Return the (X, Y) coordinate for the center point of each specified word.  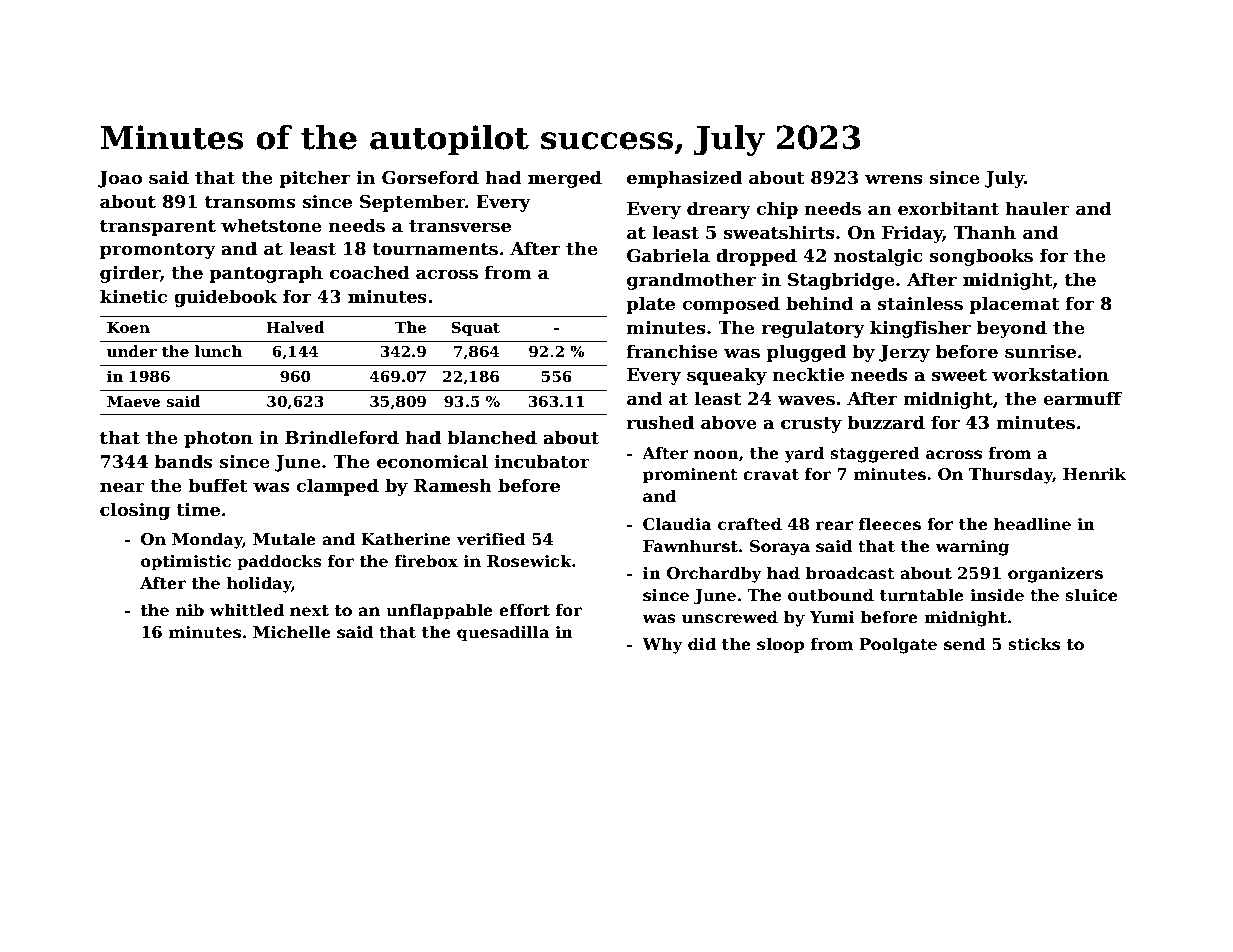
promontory (158, 251)
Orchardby (714, 574)
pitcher (314, 179)
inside (997, 595)
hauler (1038, 208)
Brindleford (342, 437)
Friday (912, 234)
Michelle (291, 632)
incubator (542, 461)
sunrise (1040, 352)
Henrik (1094, 474)
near (122, 487)
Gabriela (668, 255)
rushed (660, 422)
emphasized (684, 179)
